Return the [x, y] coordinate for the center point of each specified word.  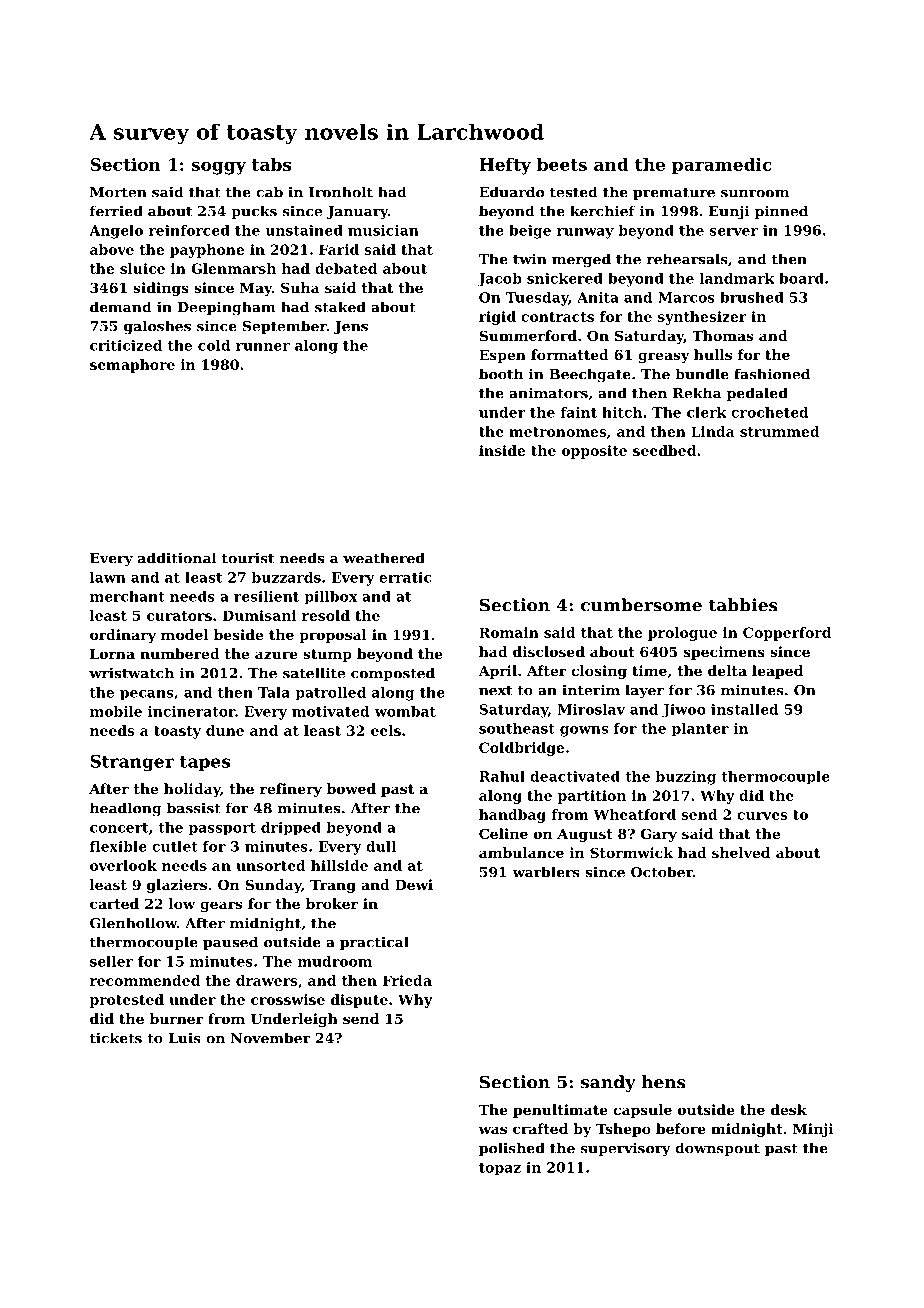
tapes [205, 763]
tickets [116, 1038]
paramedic [722, 166]
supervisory [626, 1149]
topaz [500, 1169]
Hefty [505, 166]
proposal [333, 636]
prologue [682, 634]
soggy [219, 168]
